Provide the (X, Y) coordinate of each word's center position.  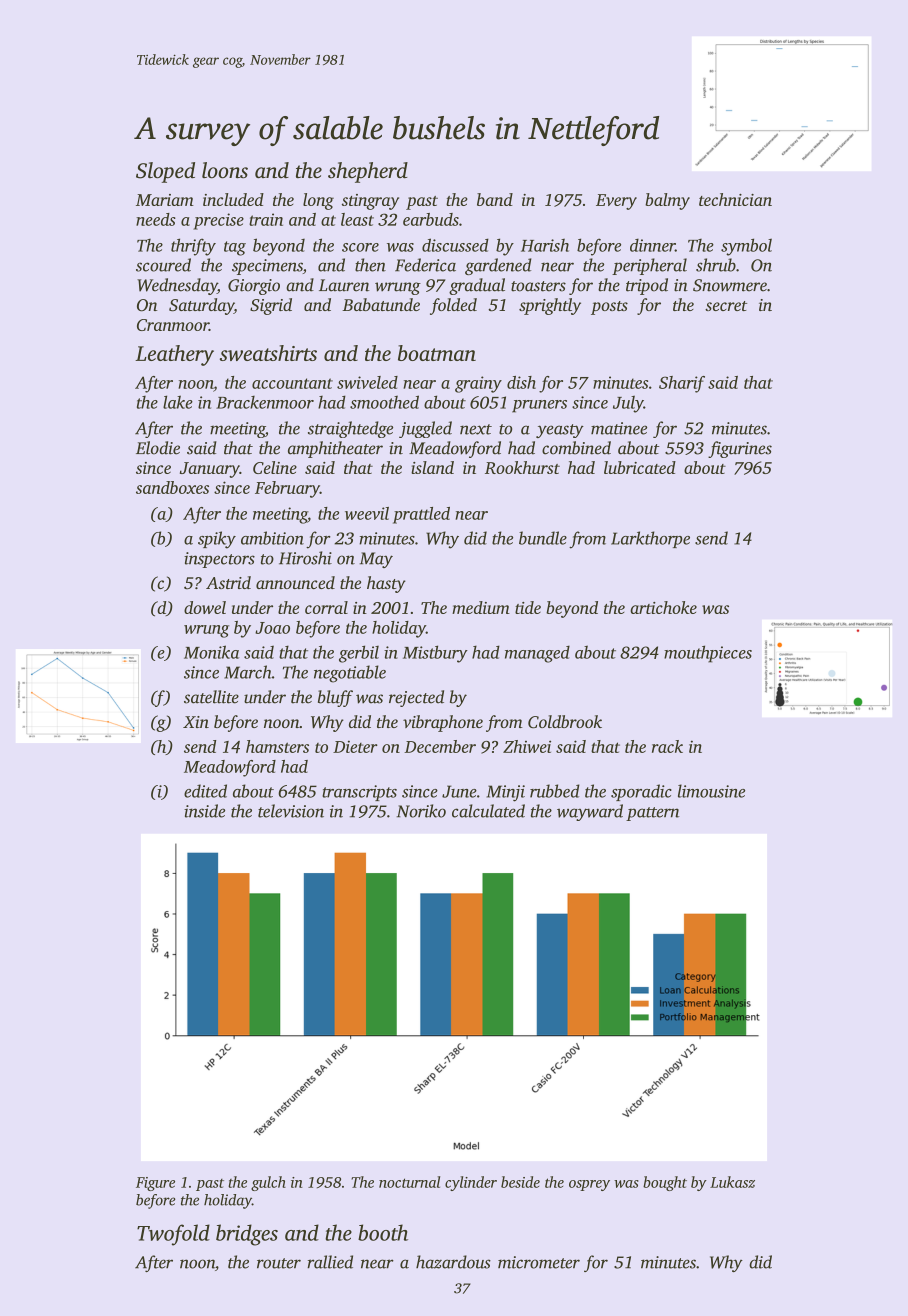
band (495, 199)
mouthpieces (708, 654)
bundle (543, 538)
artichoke (663, 607)
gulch (268, 1183)
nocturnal (409, 1182)
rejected (416, 698)
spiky (217, 540)
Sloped (165, 172)
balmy (667, 201)
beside (520, 1182)
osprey (589, 1185)
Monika (211, 652)
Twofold (173, 1235)
